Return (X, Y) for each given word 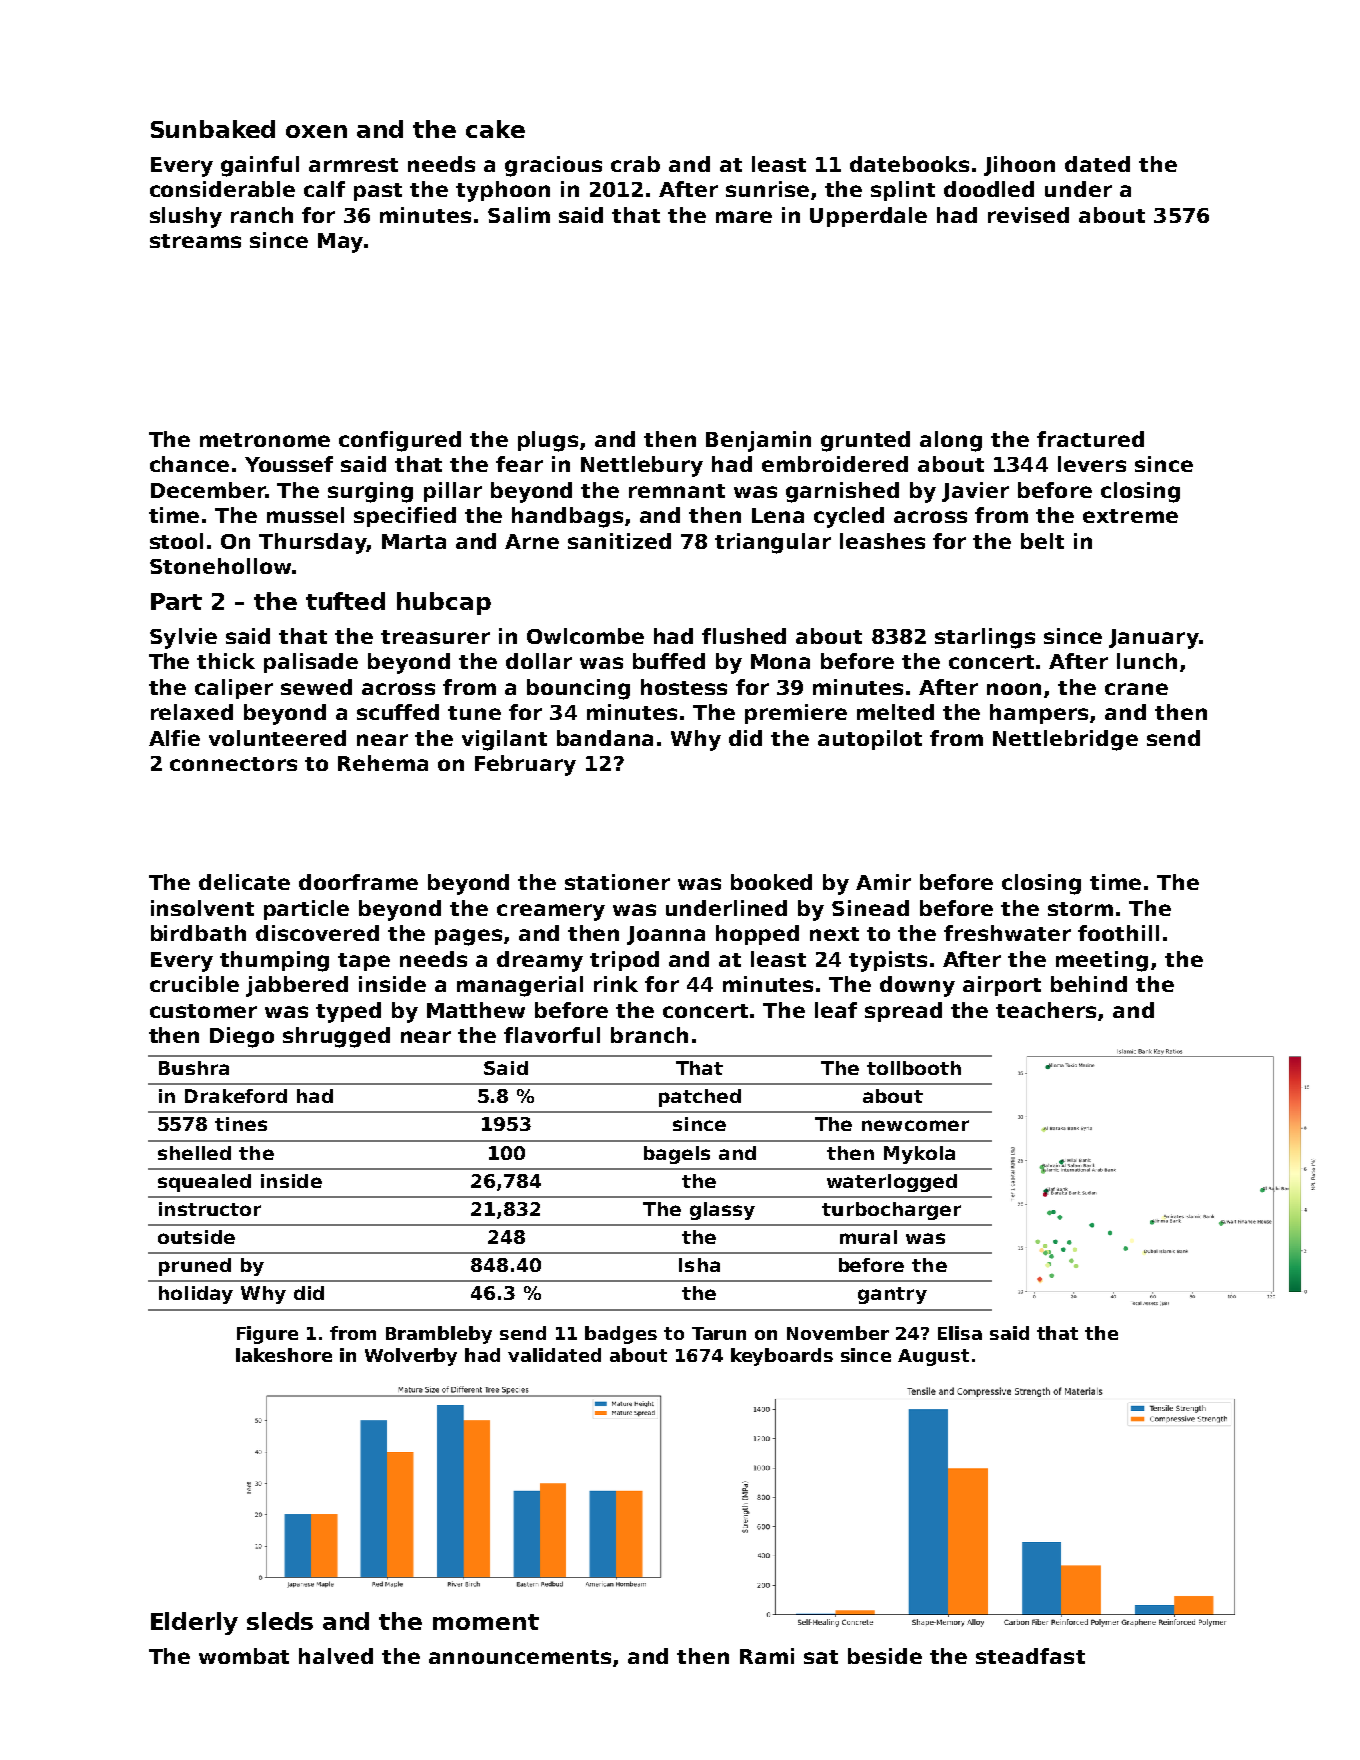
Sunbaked (213, 129)
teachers (1046, 1010)
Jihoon (1019, 166)
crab (635, 164)
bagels (677, 1155)
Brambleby (439, 1335)
